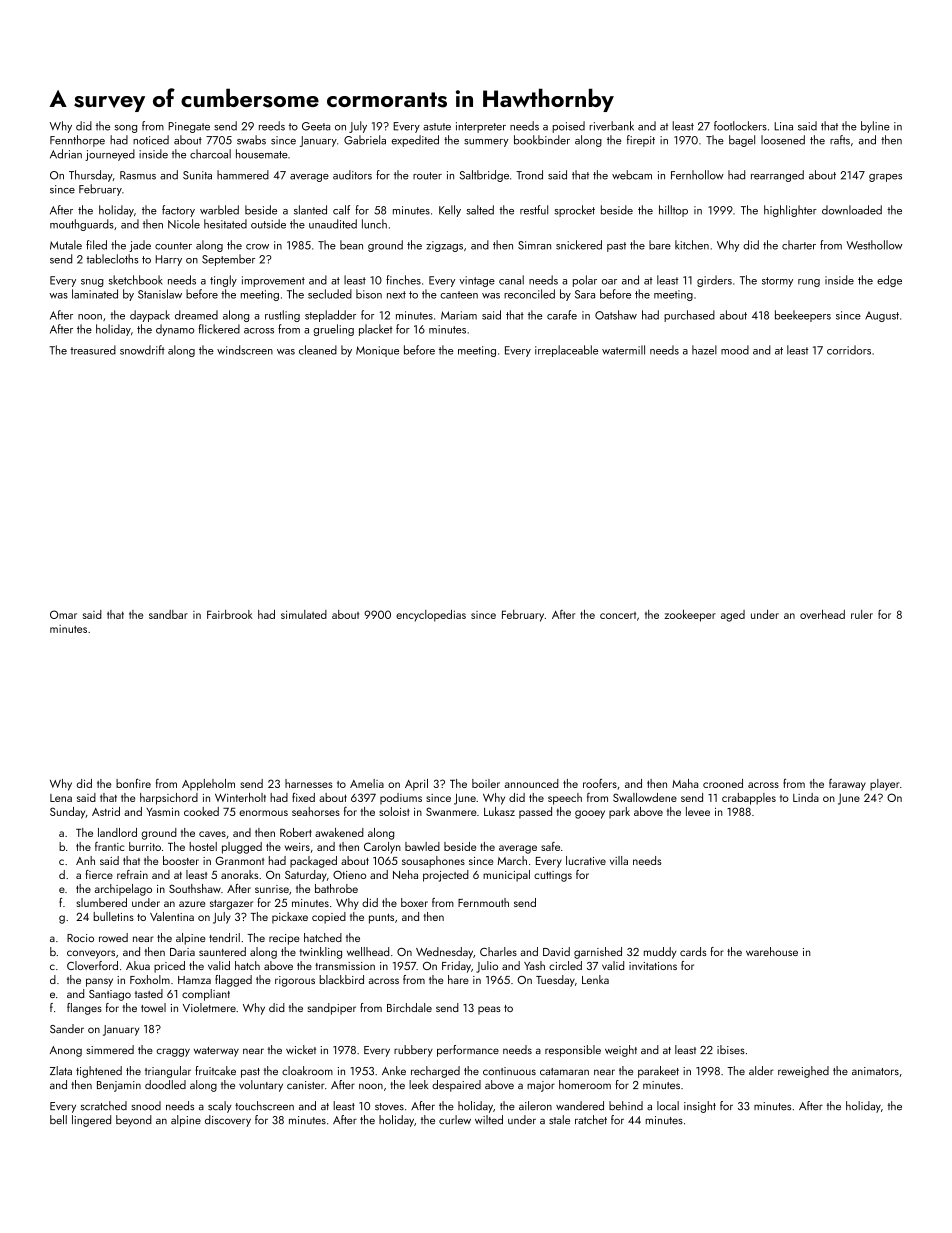 Image resolution: width=952 pixels, height=1233 pixels. What do you see at coordinates (455, 1120) in the screenshot?
I see `curlew` at bounding box center [455, 1120].
